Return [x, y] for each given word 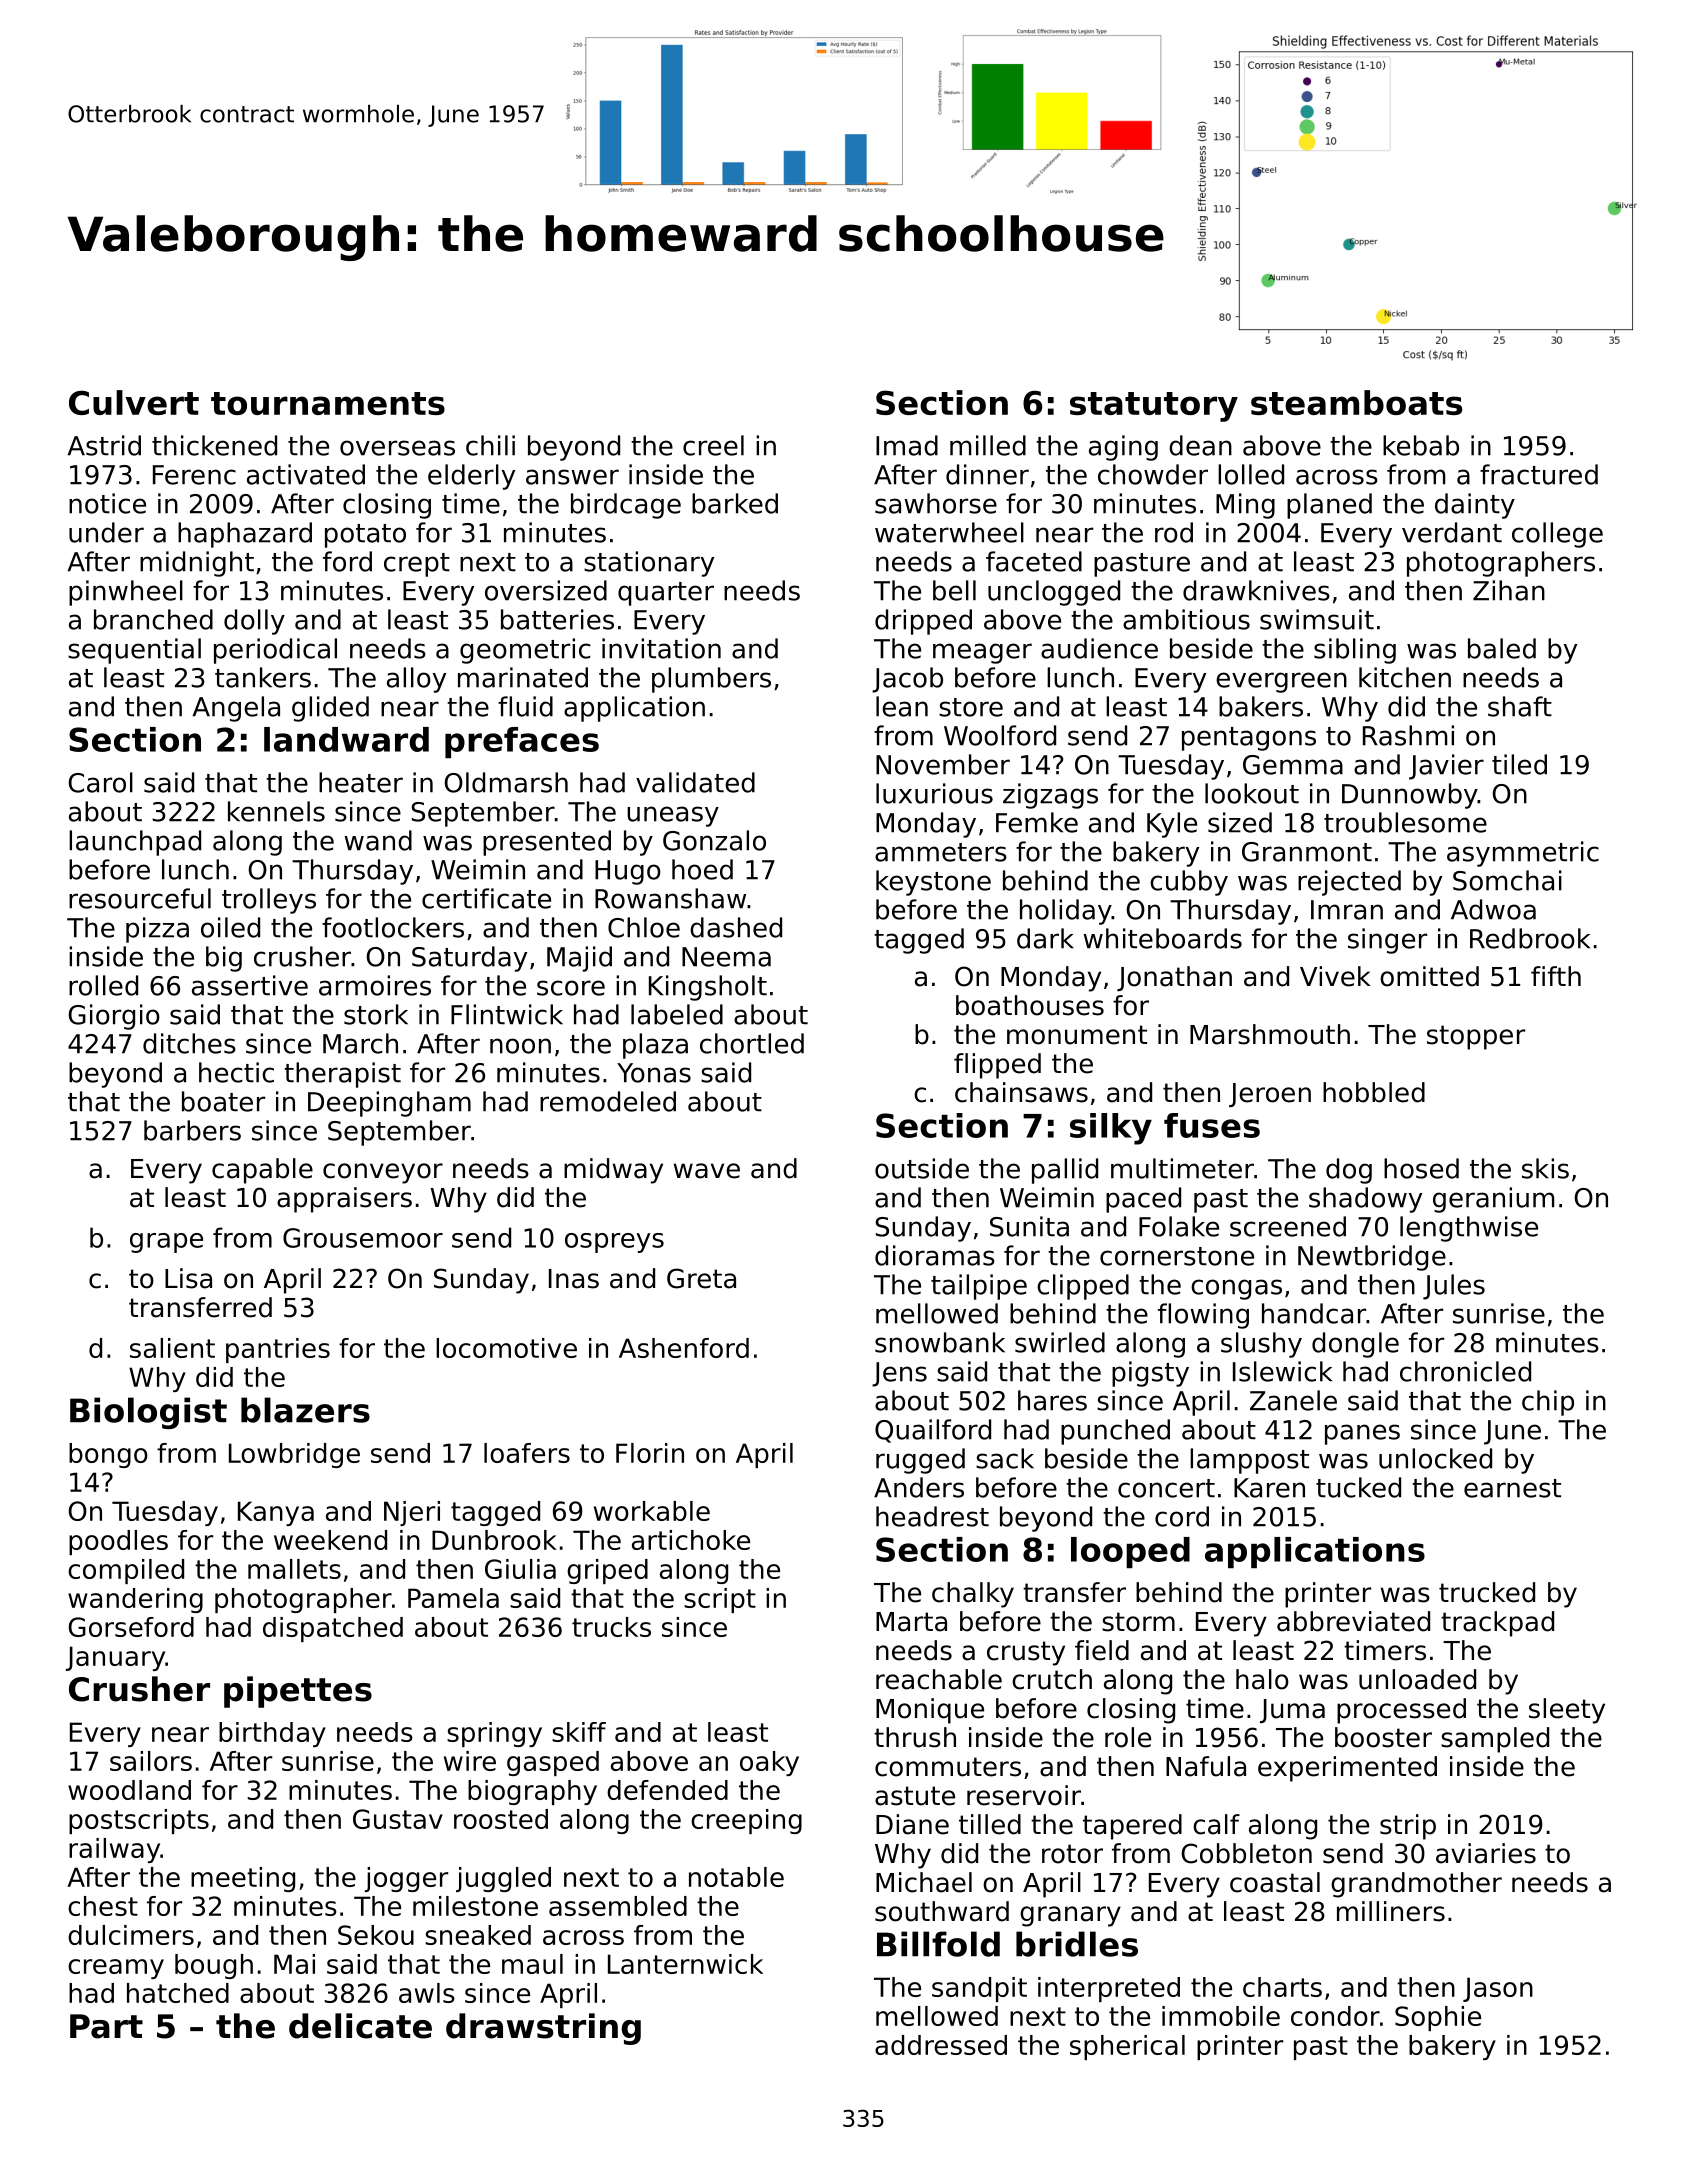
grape [166, 1243]
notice [107, 503]
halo [1262, 1679]
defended [667, 1790]
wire [470, 1761]
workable [652, 1511]
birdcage [626, 506]
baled [1502, 648]
